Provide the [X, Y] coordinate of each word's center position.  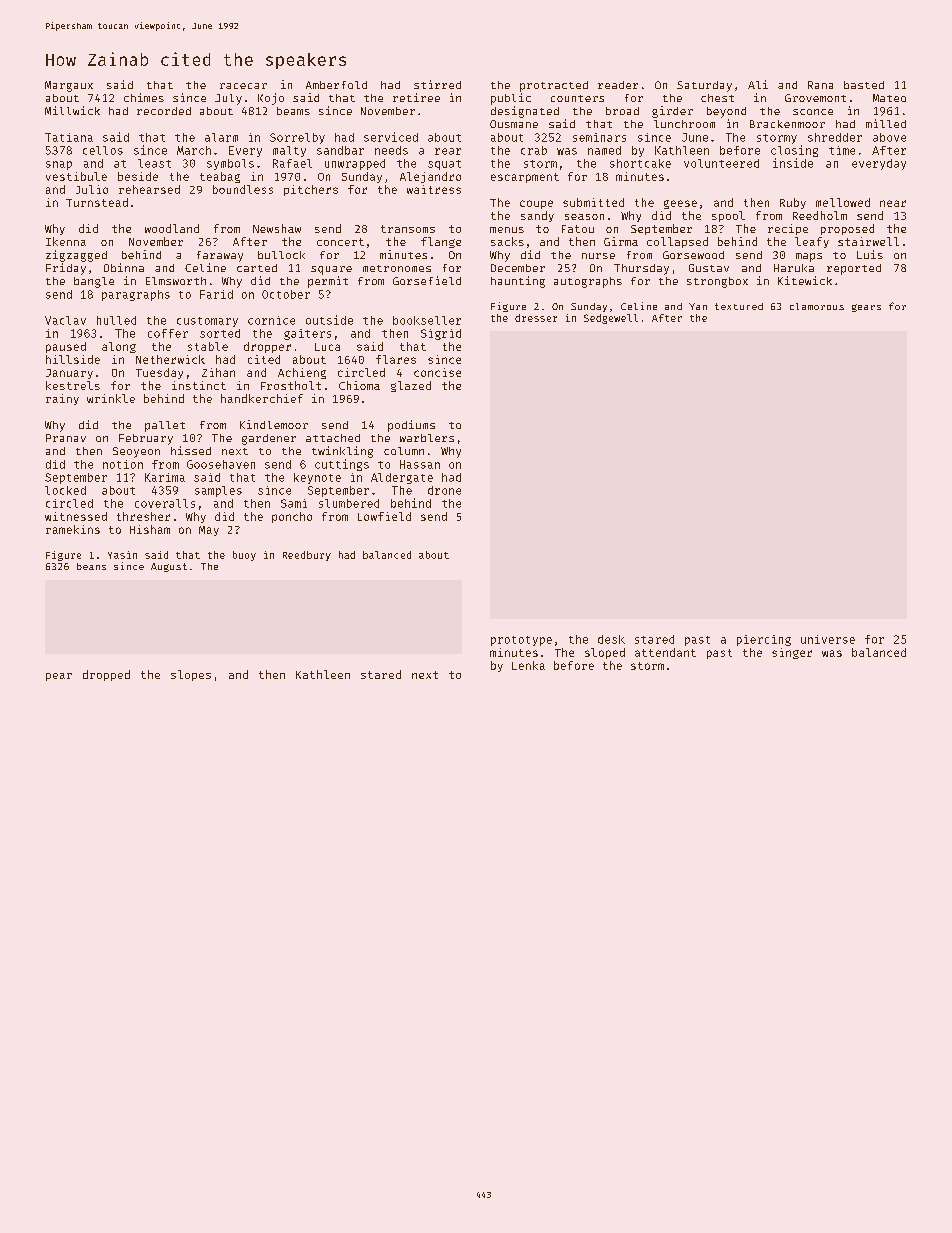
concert [340, 242]
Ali [758, 84]
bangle [94, 282]
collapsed [677, 242]
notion [123, 464]
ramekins [73, 529]
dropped [106, 675]
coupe [536, 204]
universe [828, 639]
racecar [243, 86]
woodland [172, 228]
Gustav [709, 268]
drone [444, 490]
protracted [554, 86]
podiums [411, 426]
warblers [427, 438]
